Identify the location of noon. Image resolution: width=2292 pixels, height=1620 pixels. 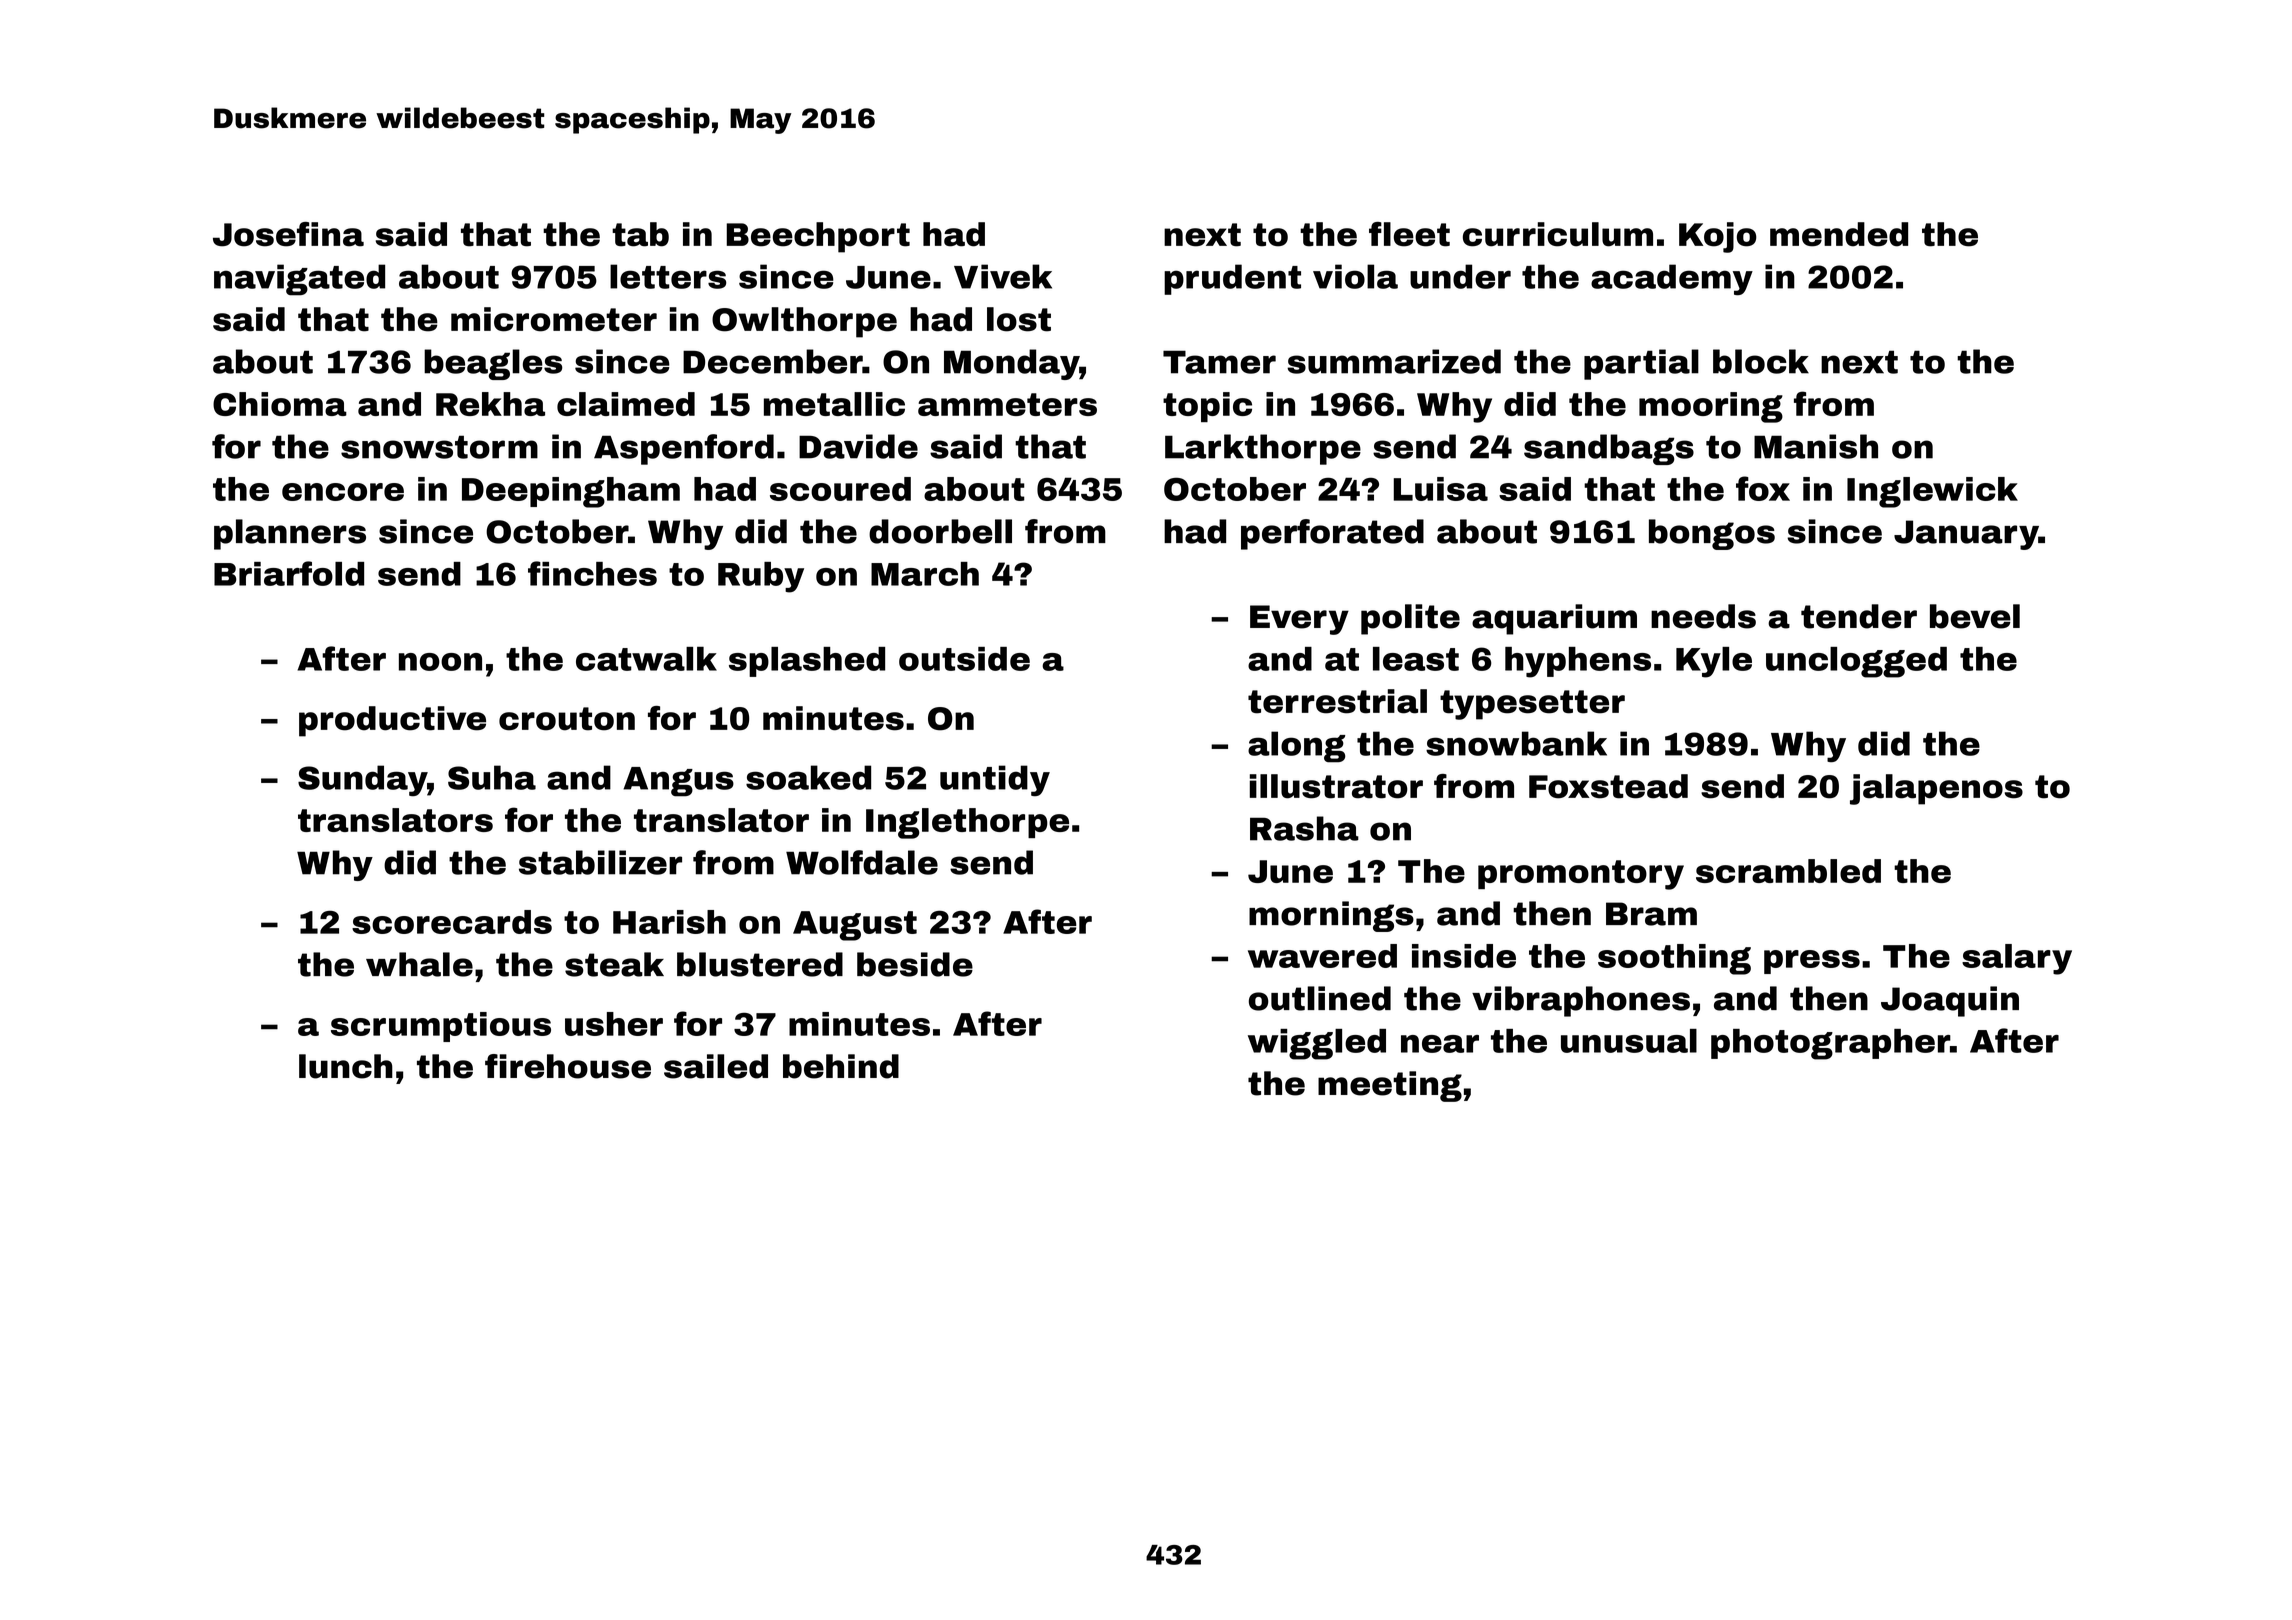
(440, 662).
